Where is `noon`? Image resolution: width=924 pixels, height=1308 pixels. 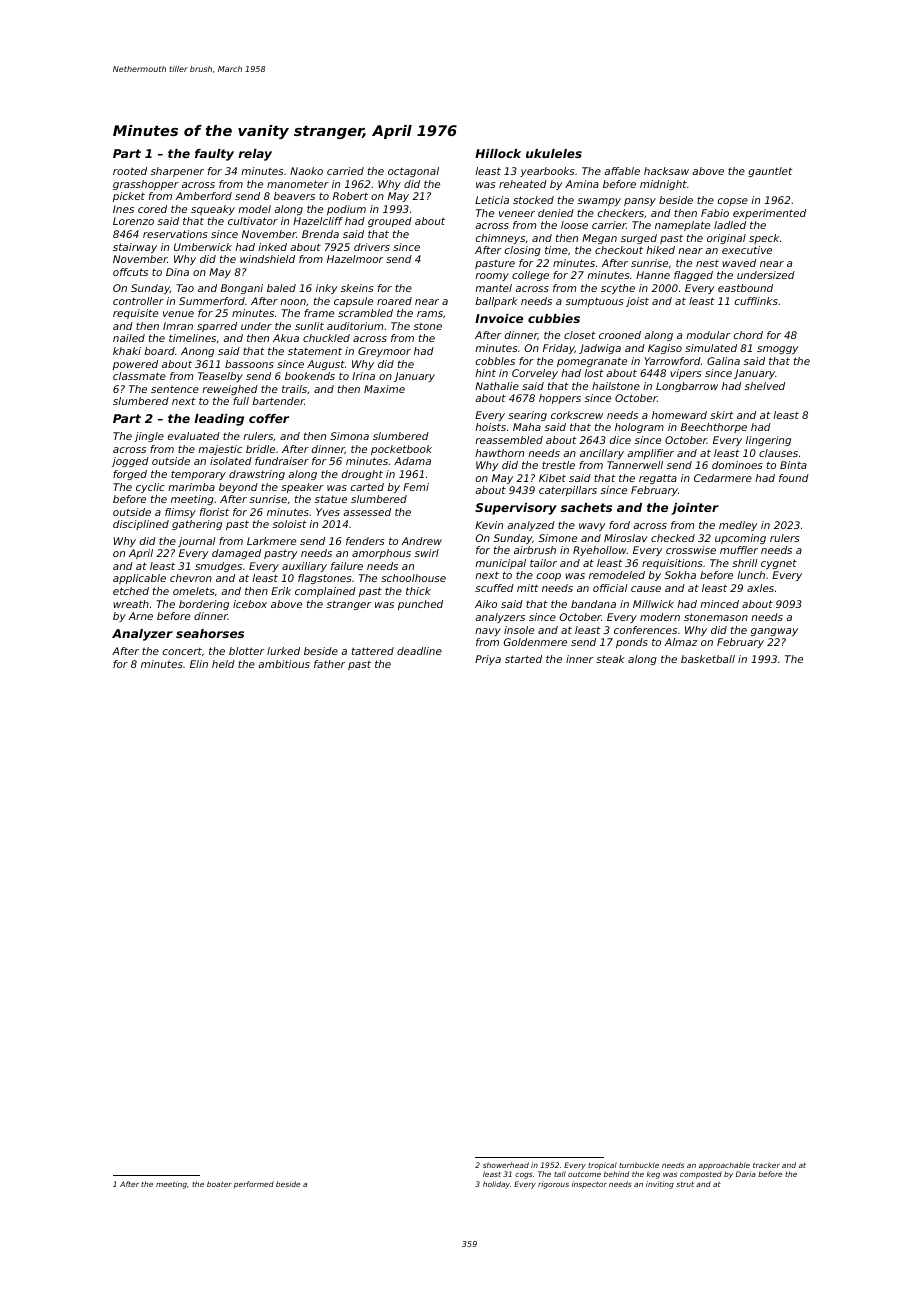
noon is located at coordinates (293, 302).
